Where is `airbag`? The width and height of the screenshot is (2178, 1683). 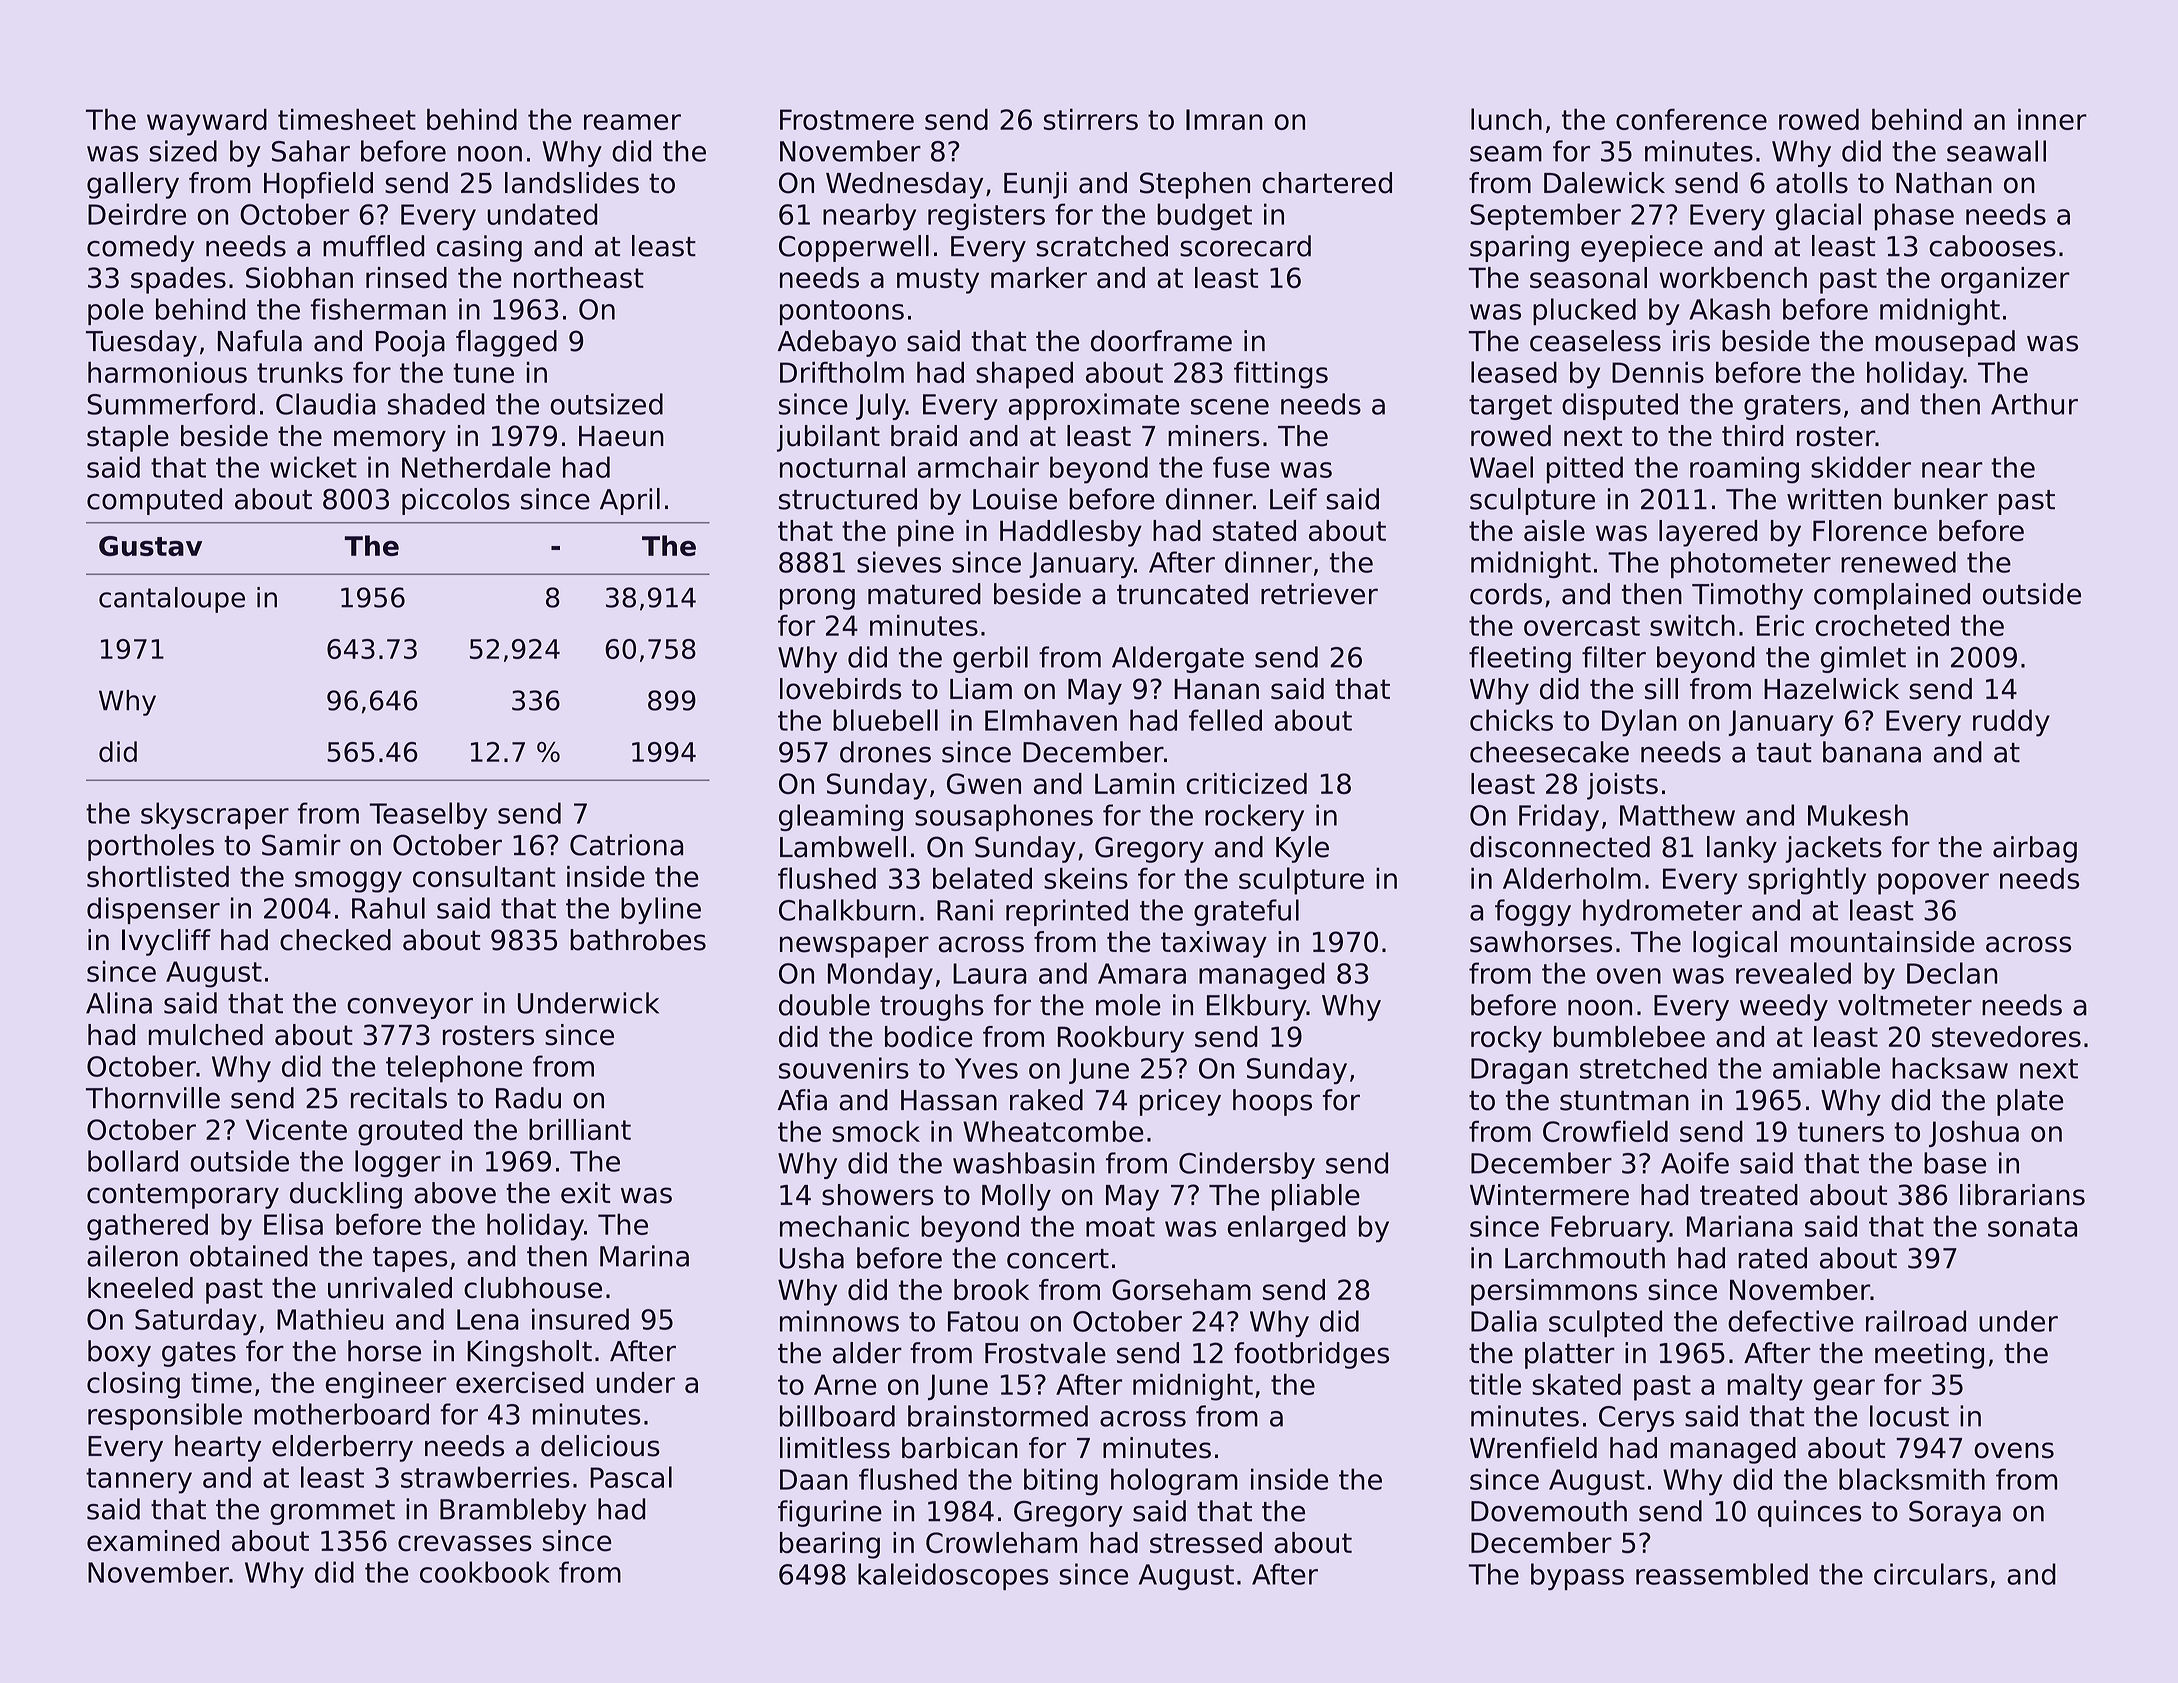 airbag is located at coordinates (2035, 849).
